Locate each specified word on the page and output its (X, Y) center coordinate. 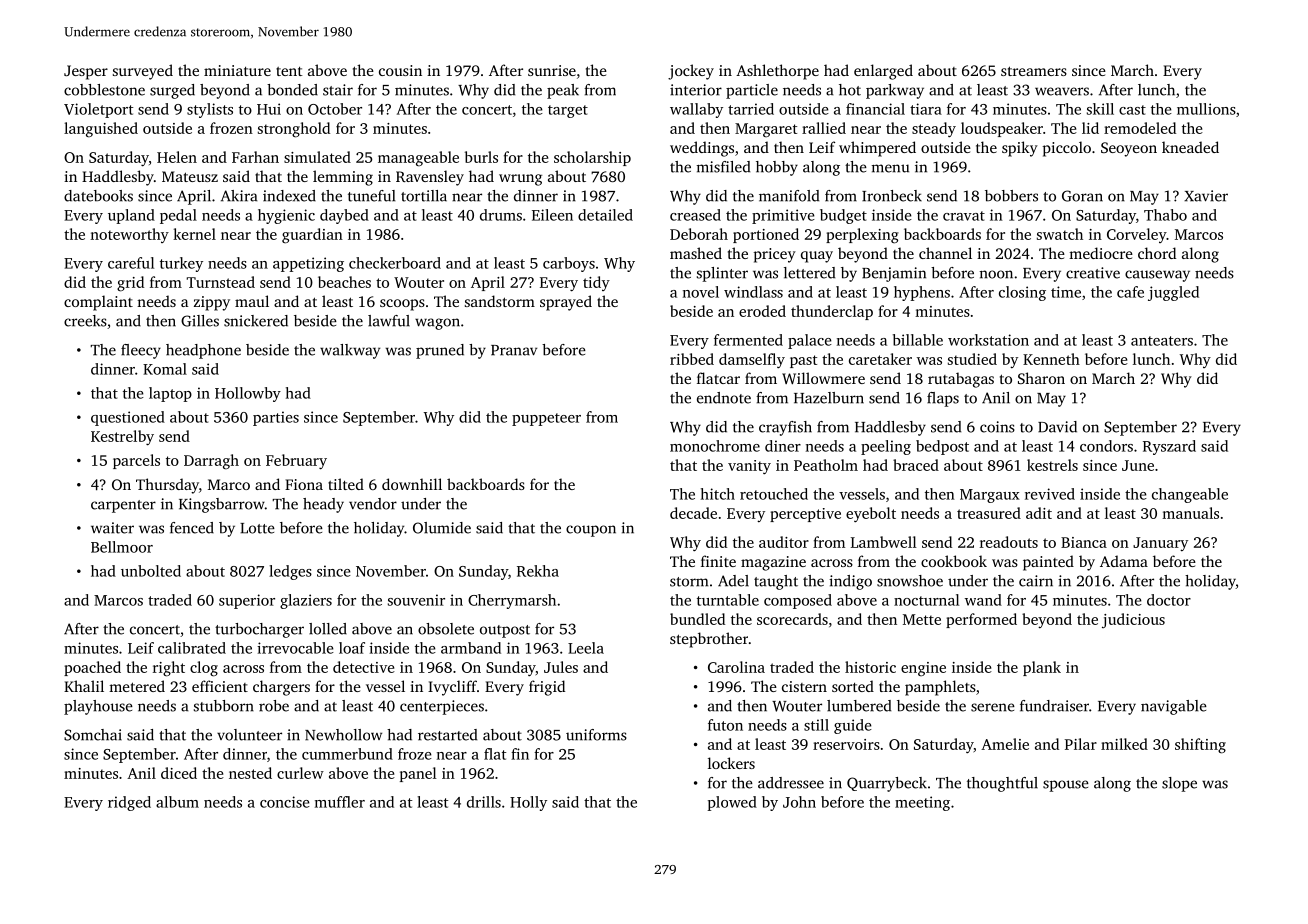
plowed (732, 803)
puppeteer (546, 419)
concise (285, 802)
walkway (350, 351)
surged (172, 91)
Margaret (766, 130)
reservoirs (846, 744)
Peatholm (826, 465)
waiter (112, 528)
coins (997, 427)
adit (1039, 513)
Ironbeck (892, 196)
